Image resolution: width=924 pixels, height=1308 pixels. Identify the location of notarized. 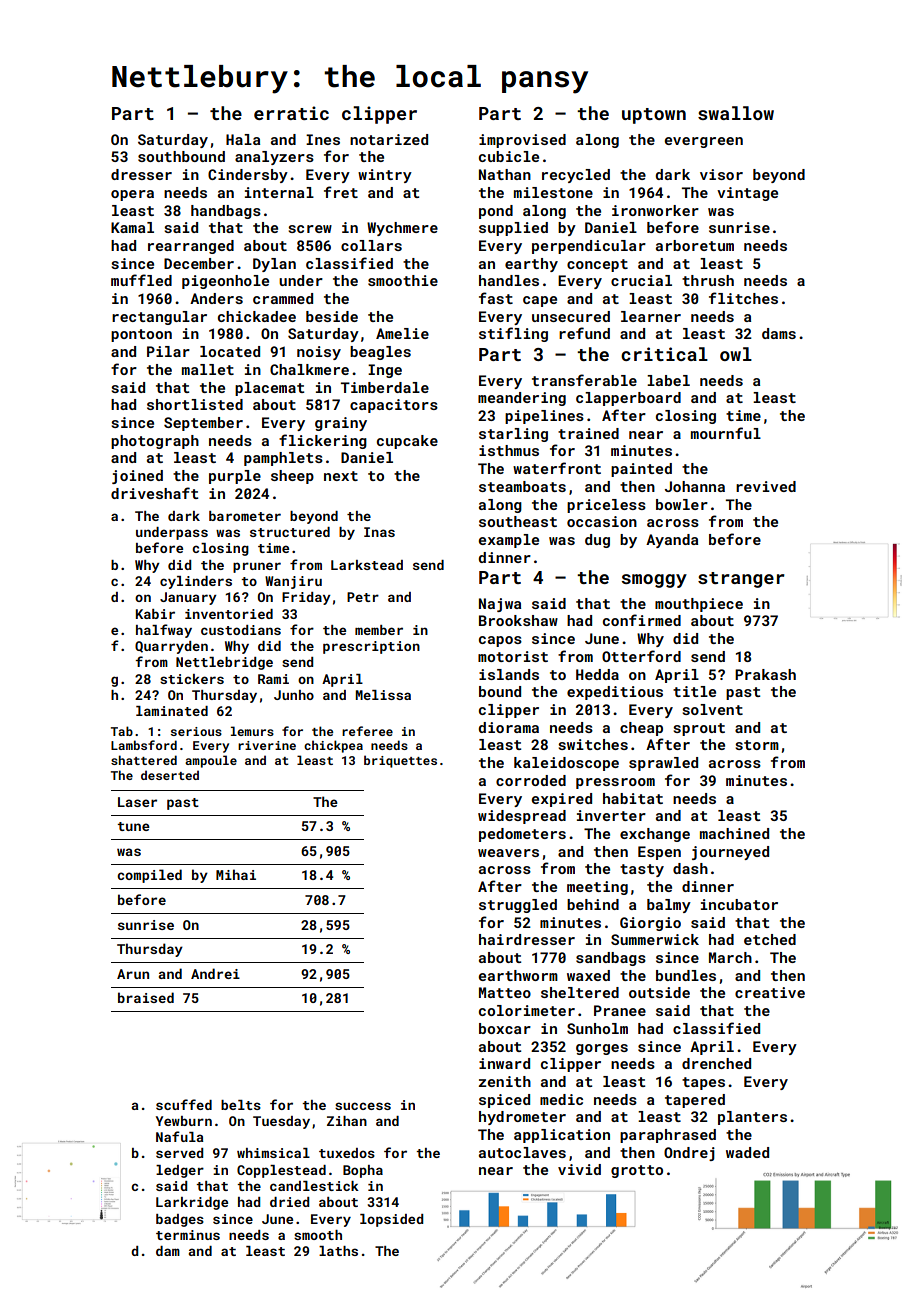
(389, 139).
